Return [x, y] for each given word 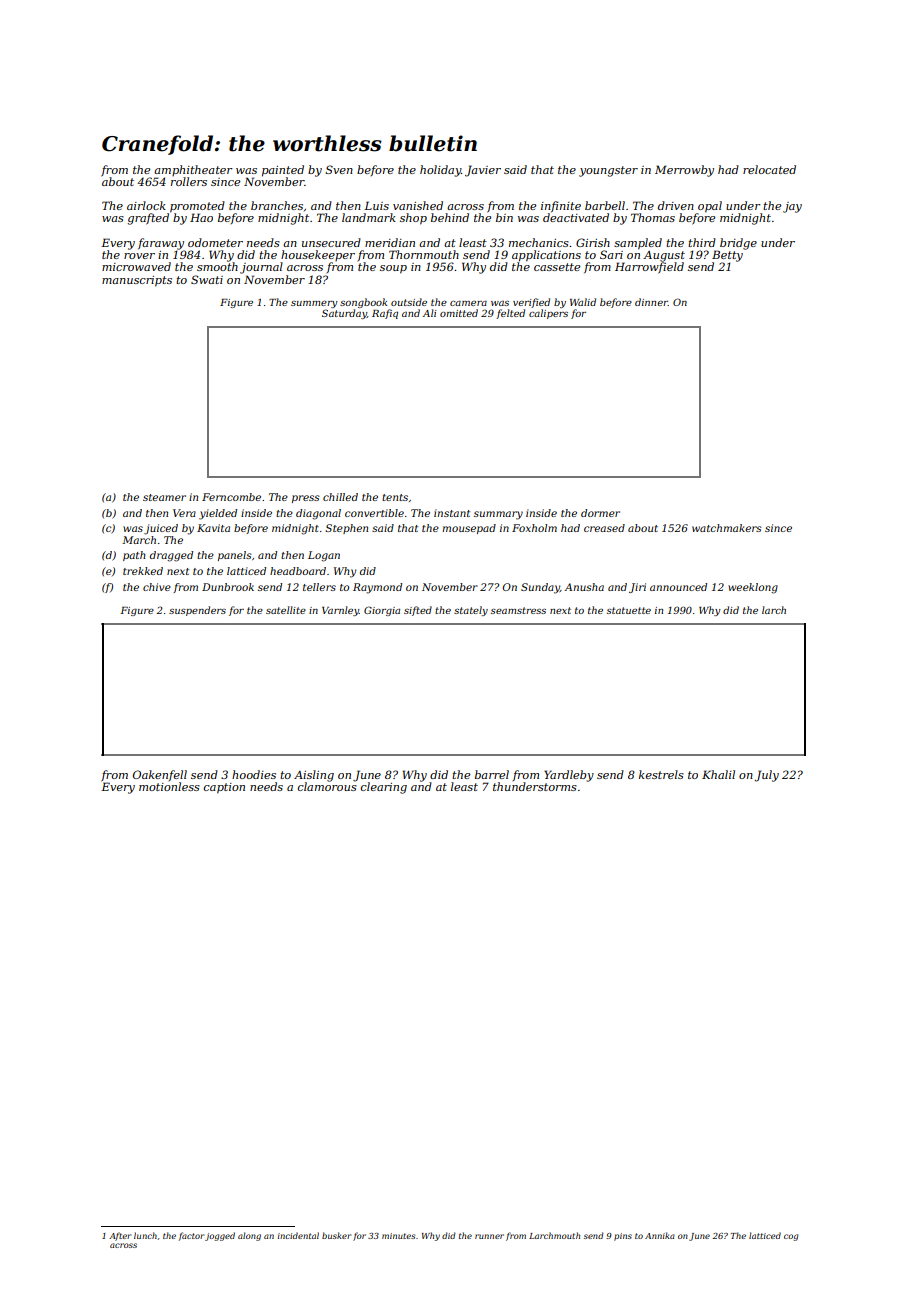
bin [504, 217]
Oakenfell [160, 775]
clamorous [327, 786]
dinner [651, 302]
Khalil [718, 774]
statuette [629, 610]
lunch [145, 1235]
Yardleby [569, 776]
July [767, 776]
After [120, 1236]
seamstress [518, 610]
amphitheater [193, 170]
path [134, 556]
